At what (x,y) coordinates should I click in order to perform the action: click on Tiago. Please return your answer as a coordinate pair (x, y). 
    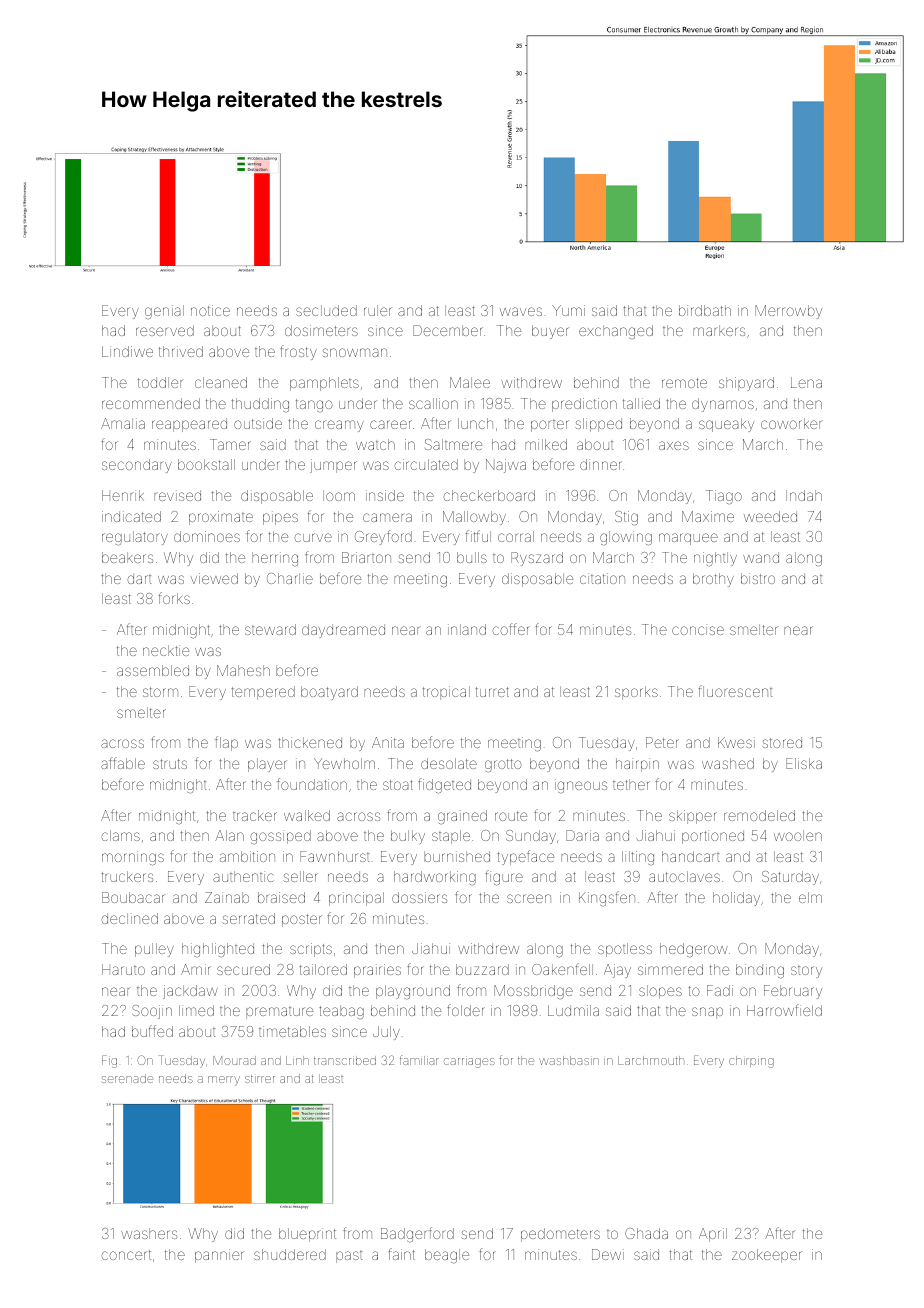
    Looking at the image, I should click on (724, 497).
